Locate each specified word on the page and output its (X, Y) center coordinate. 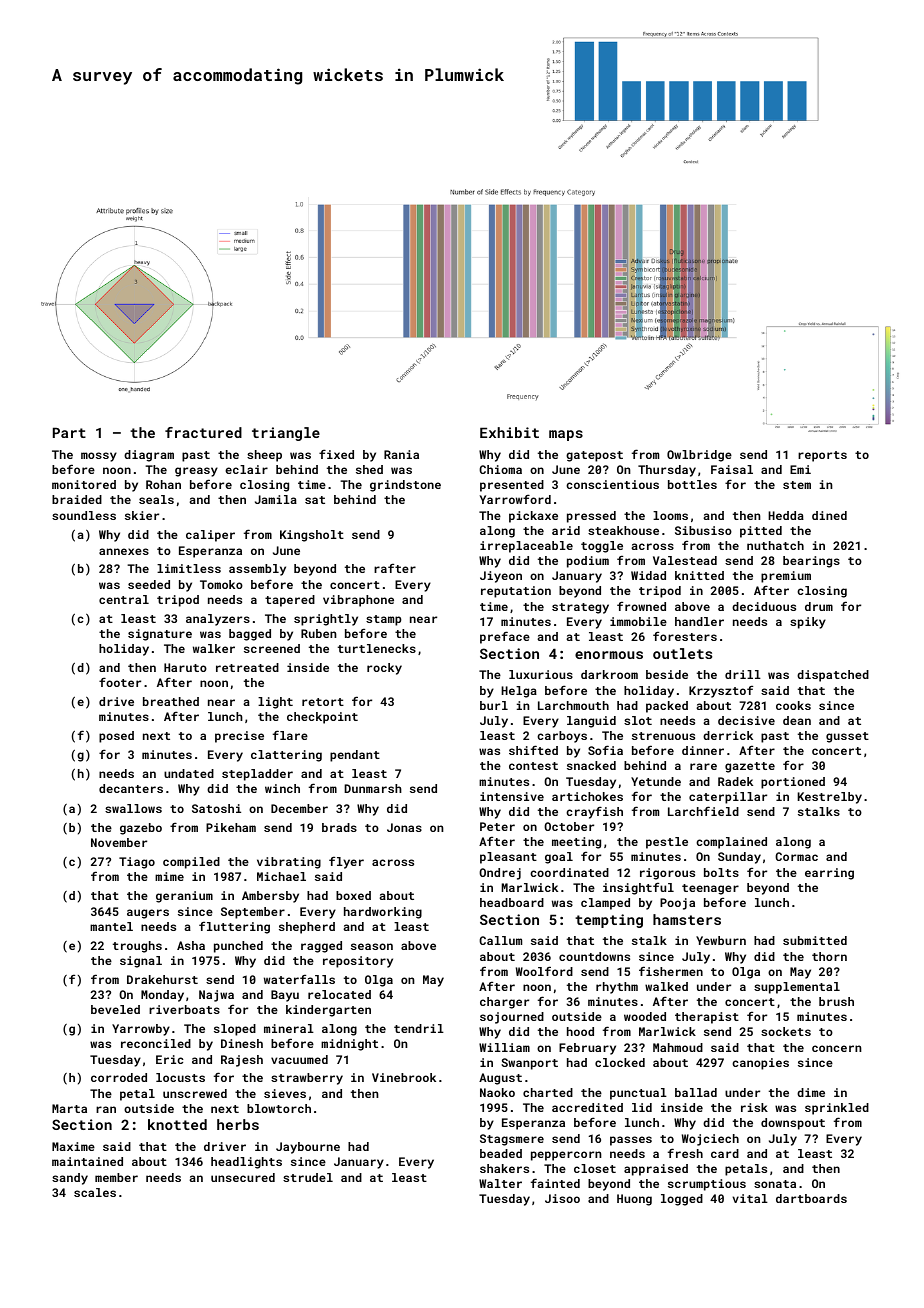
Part (69, 432)
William (504, 1047)
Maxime (73, 1146)
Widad (648, 575)
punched (238, 947)
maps (566, 435)
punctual (638, 1094)
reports (822, 456)
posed (116, 737)
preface (505, 637)
